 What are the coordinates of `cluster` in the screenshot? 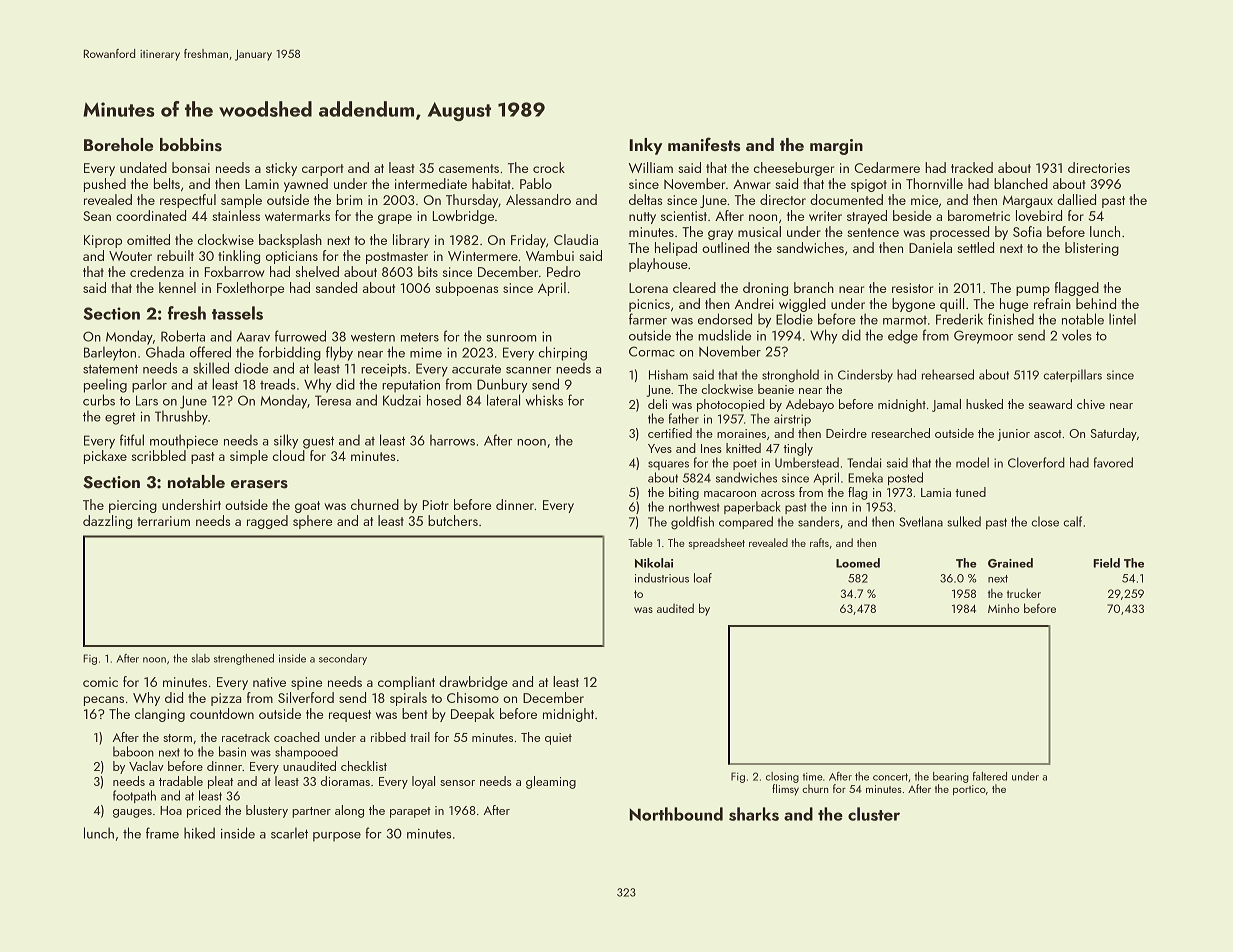 It's located at (874, 814).
